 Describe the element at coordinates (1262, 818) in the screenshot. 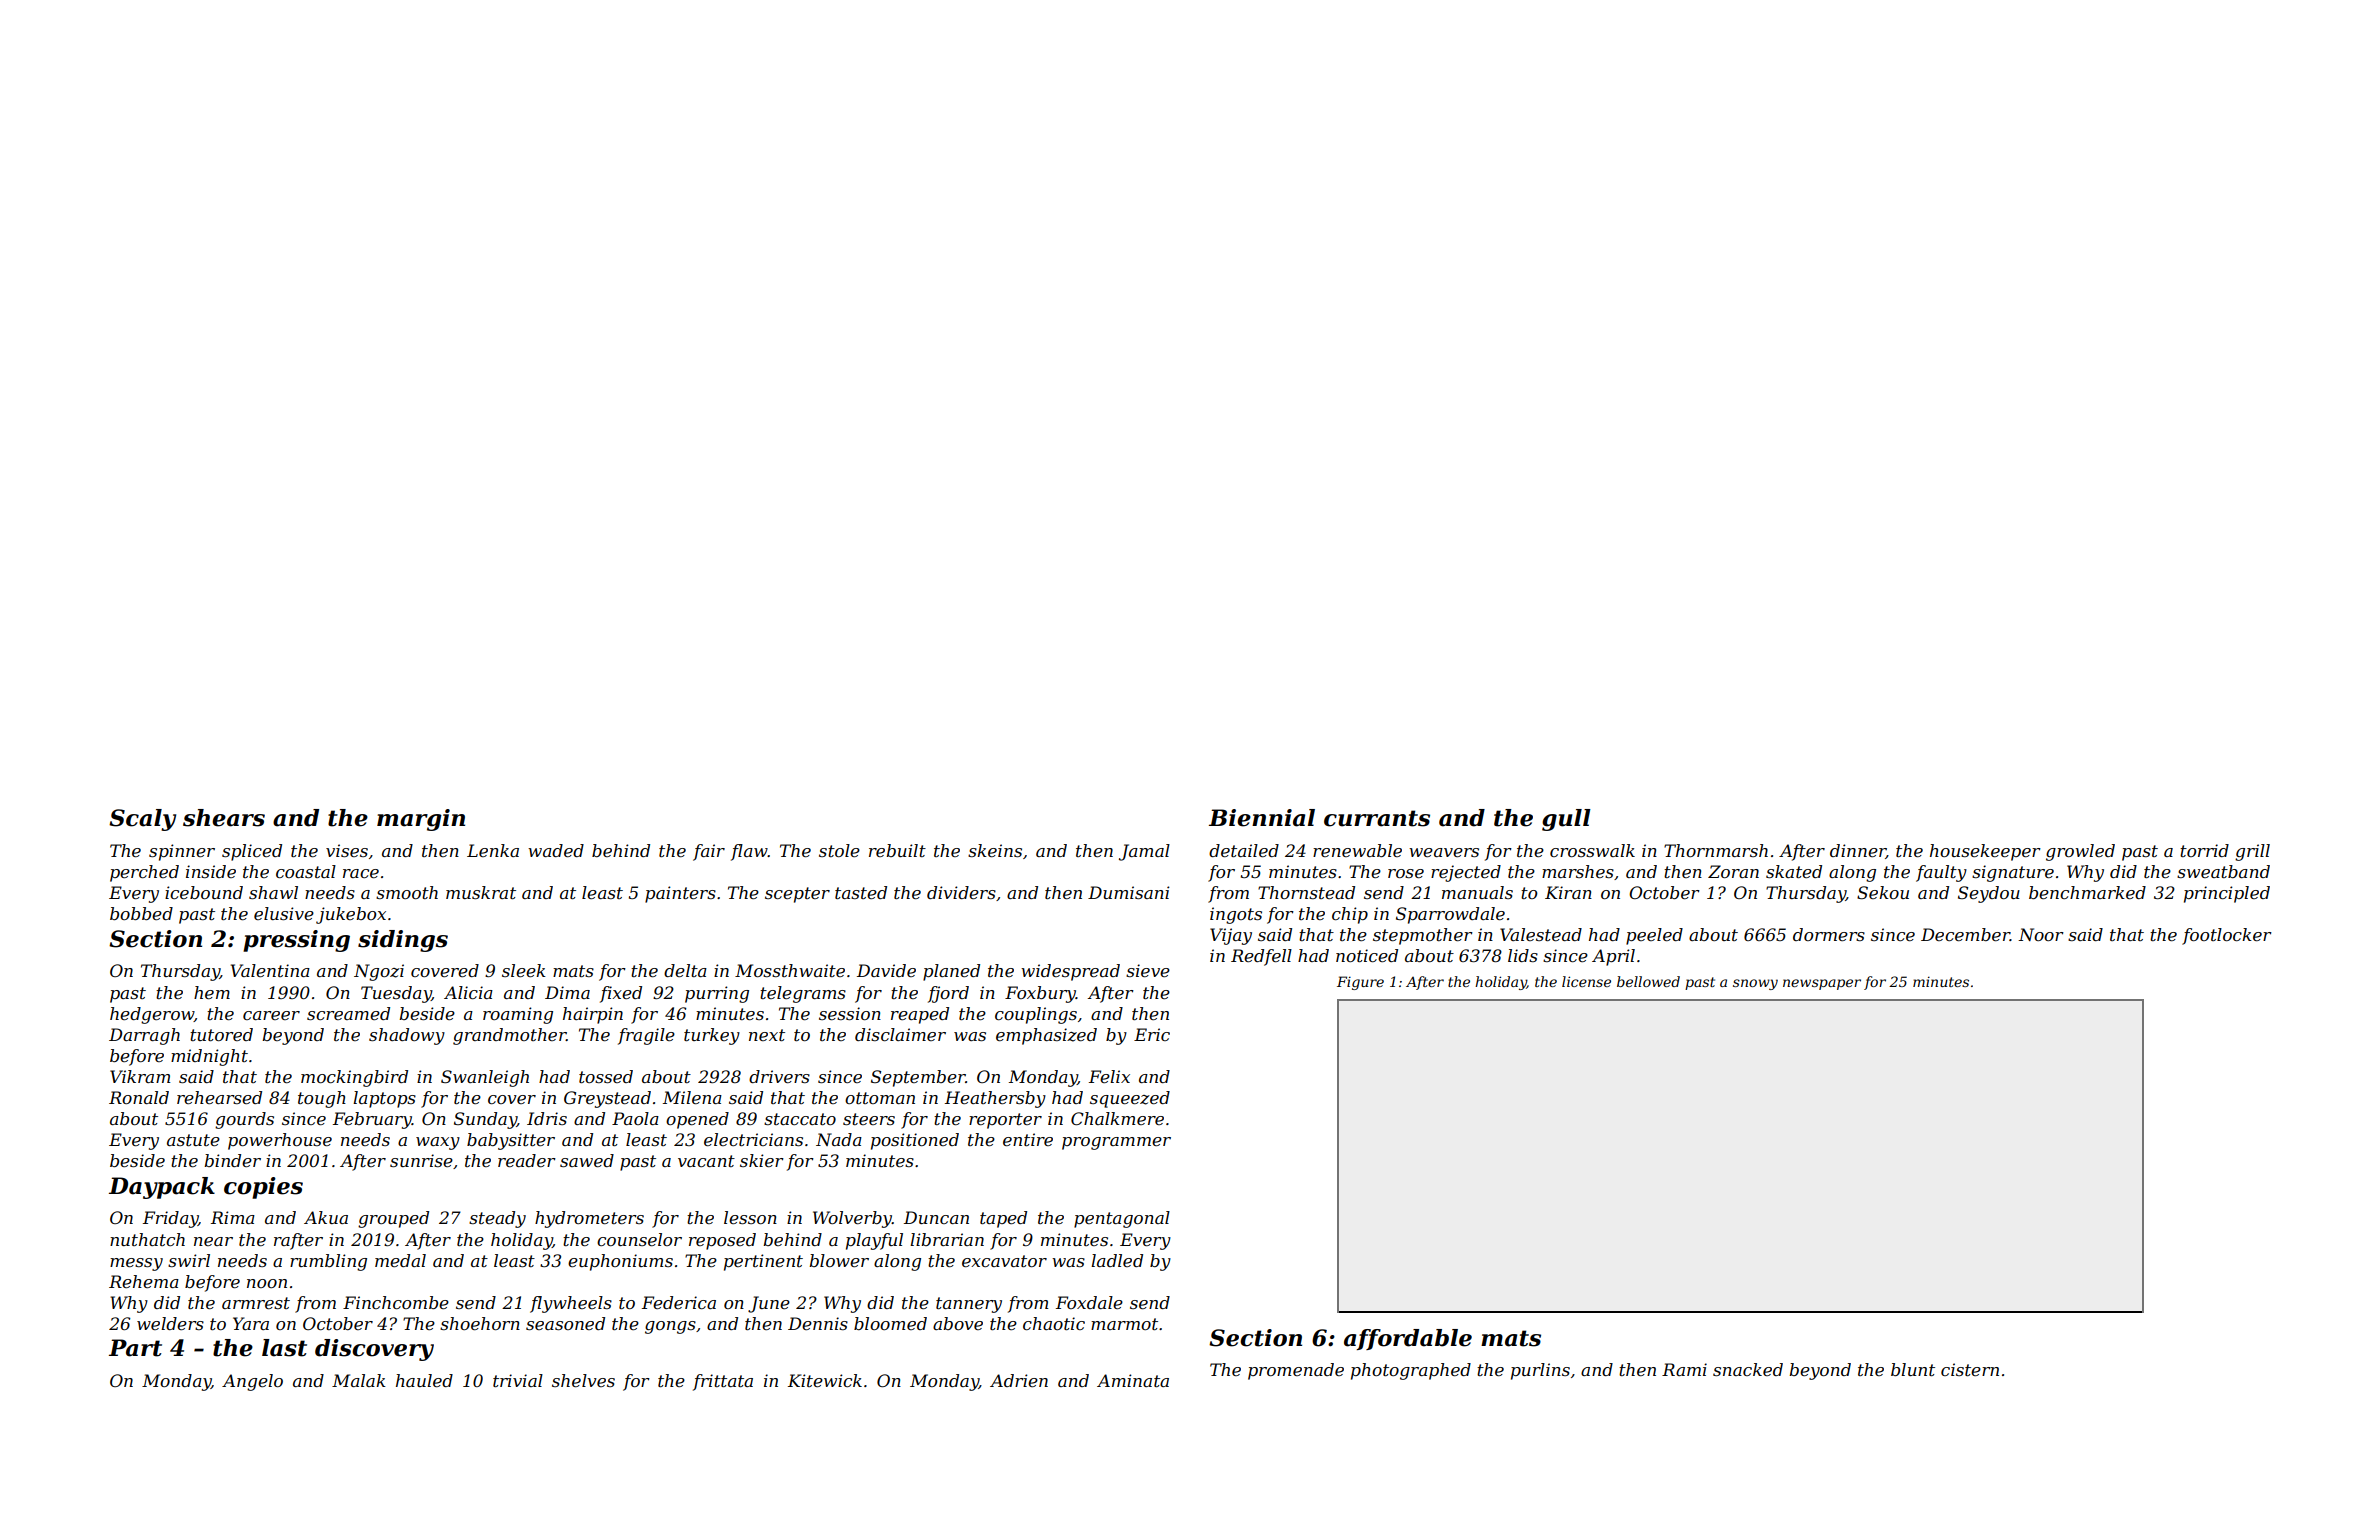

I see `Biennial` at that location.
